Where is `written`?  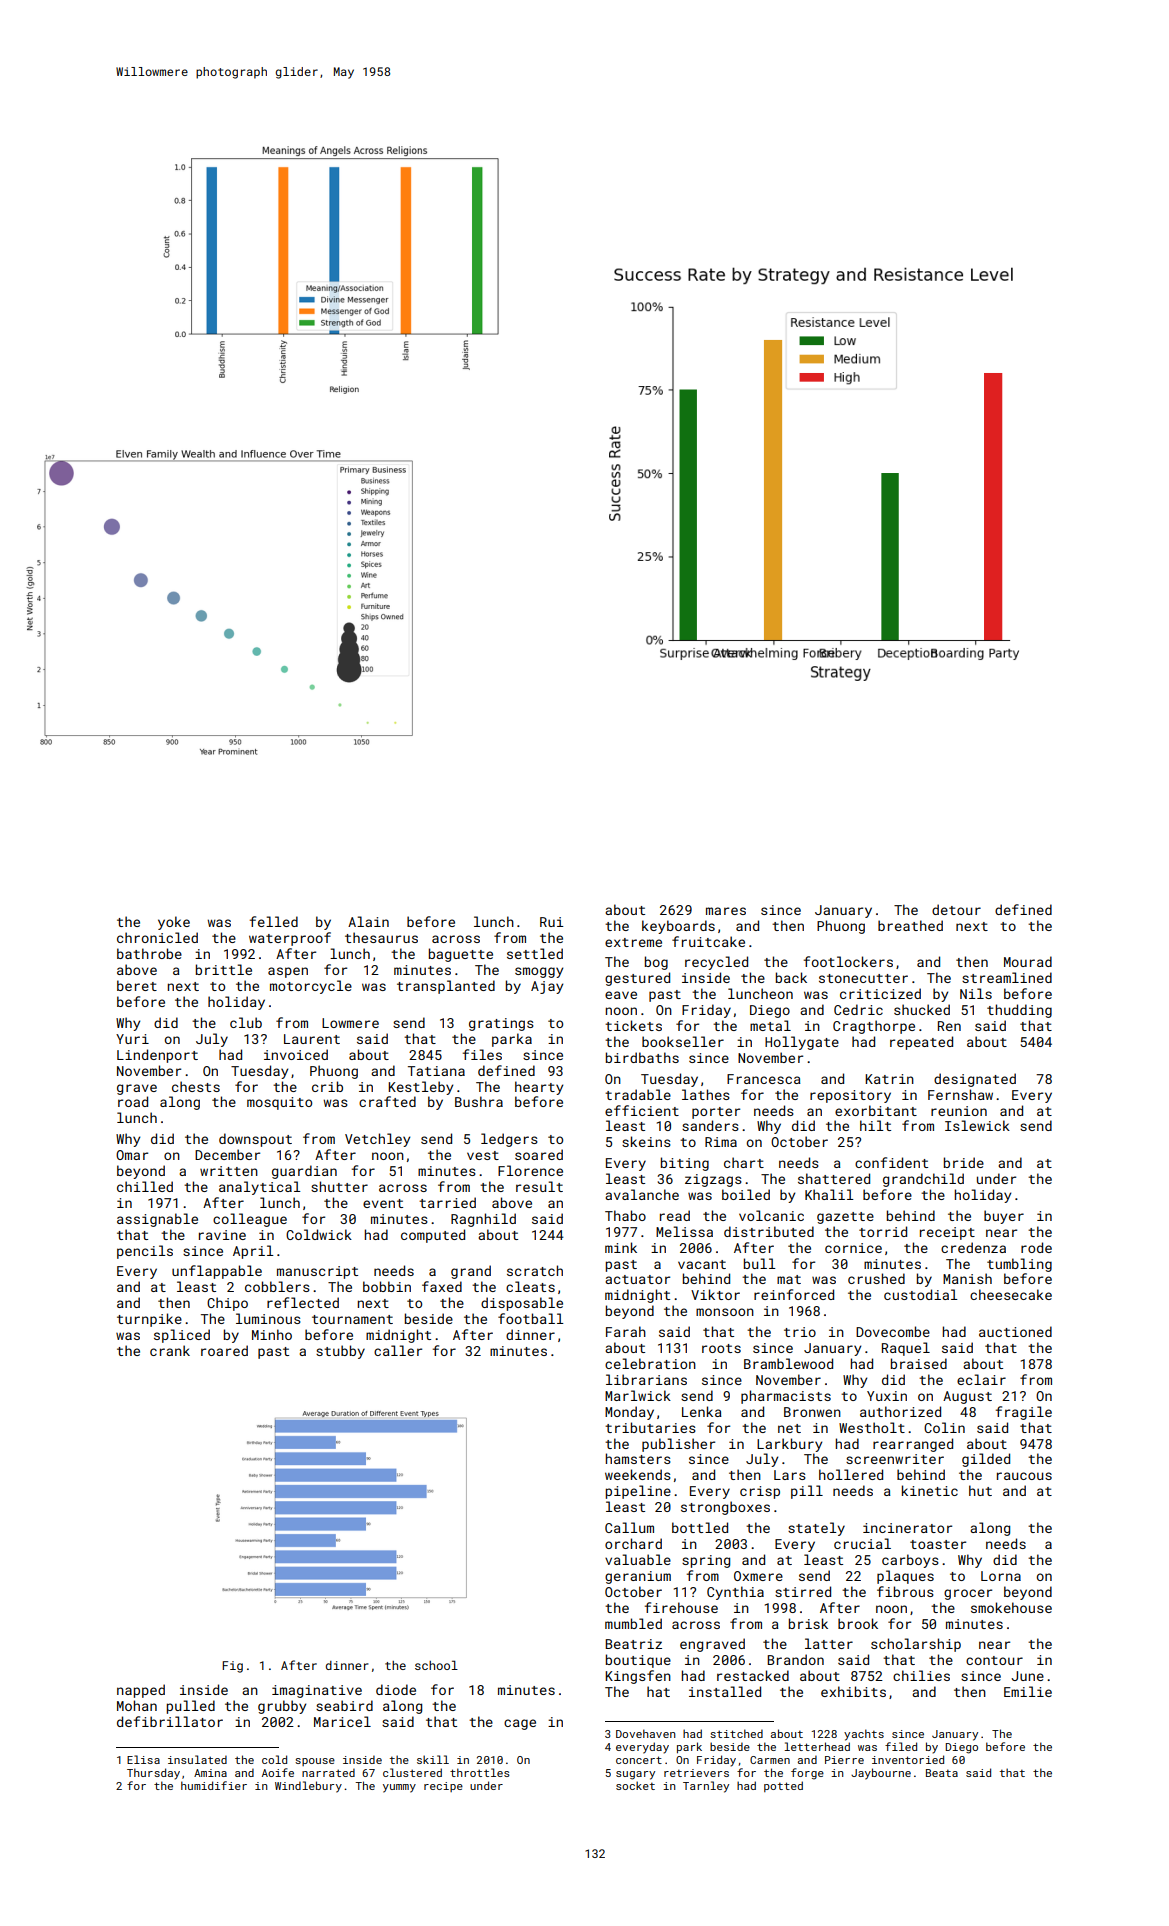 written is located at coordinates (229, 1171).
